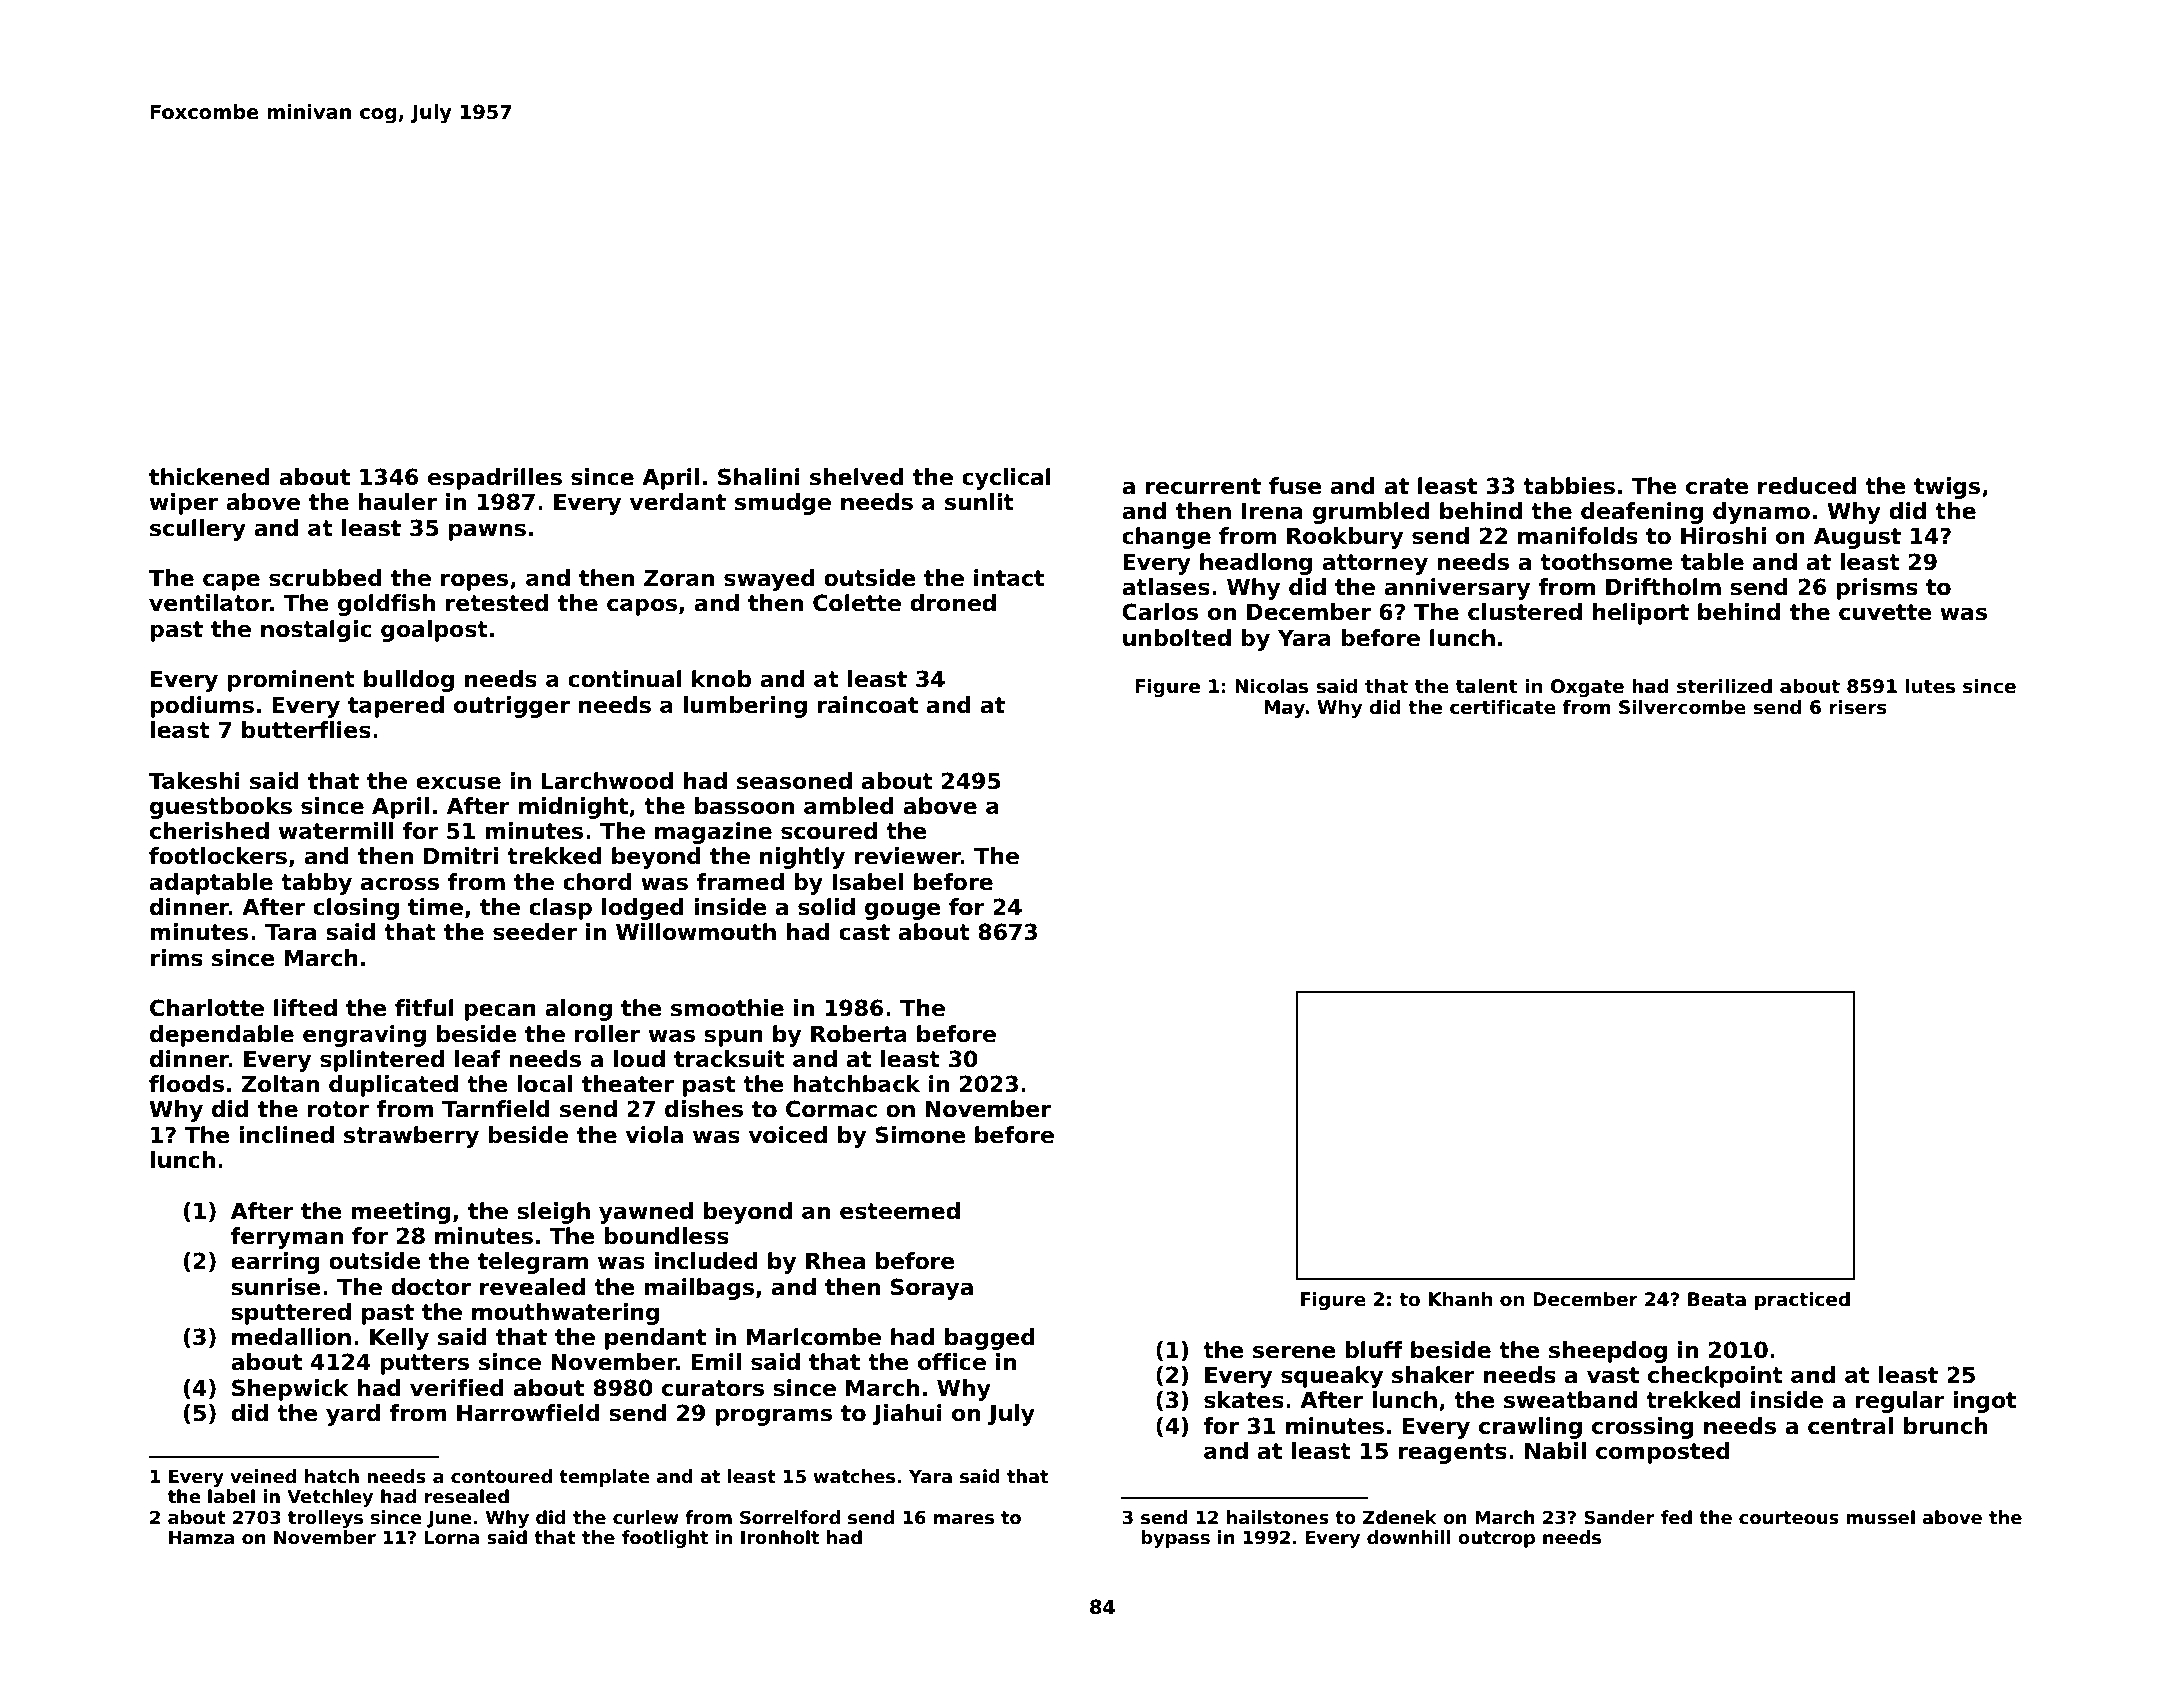  Describe the element at coordinates (1682, 707) in the image. I see `Silvercombe` at that location.
